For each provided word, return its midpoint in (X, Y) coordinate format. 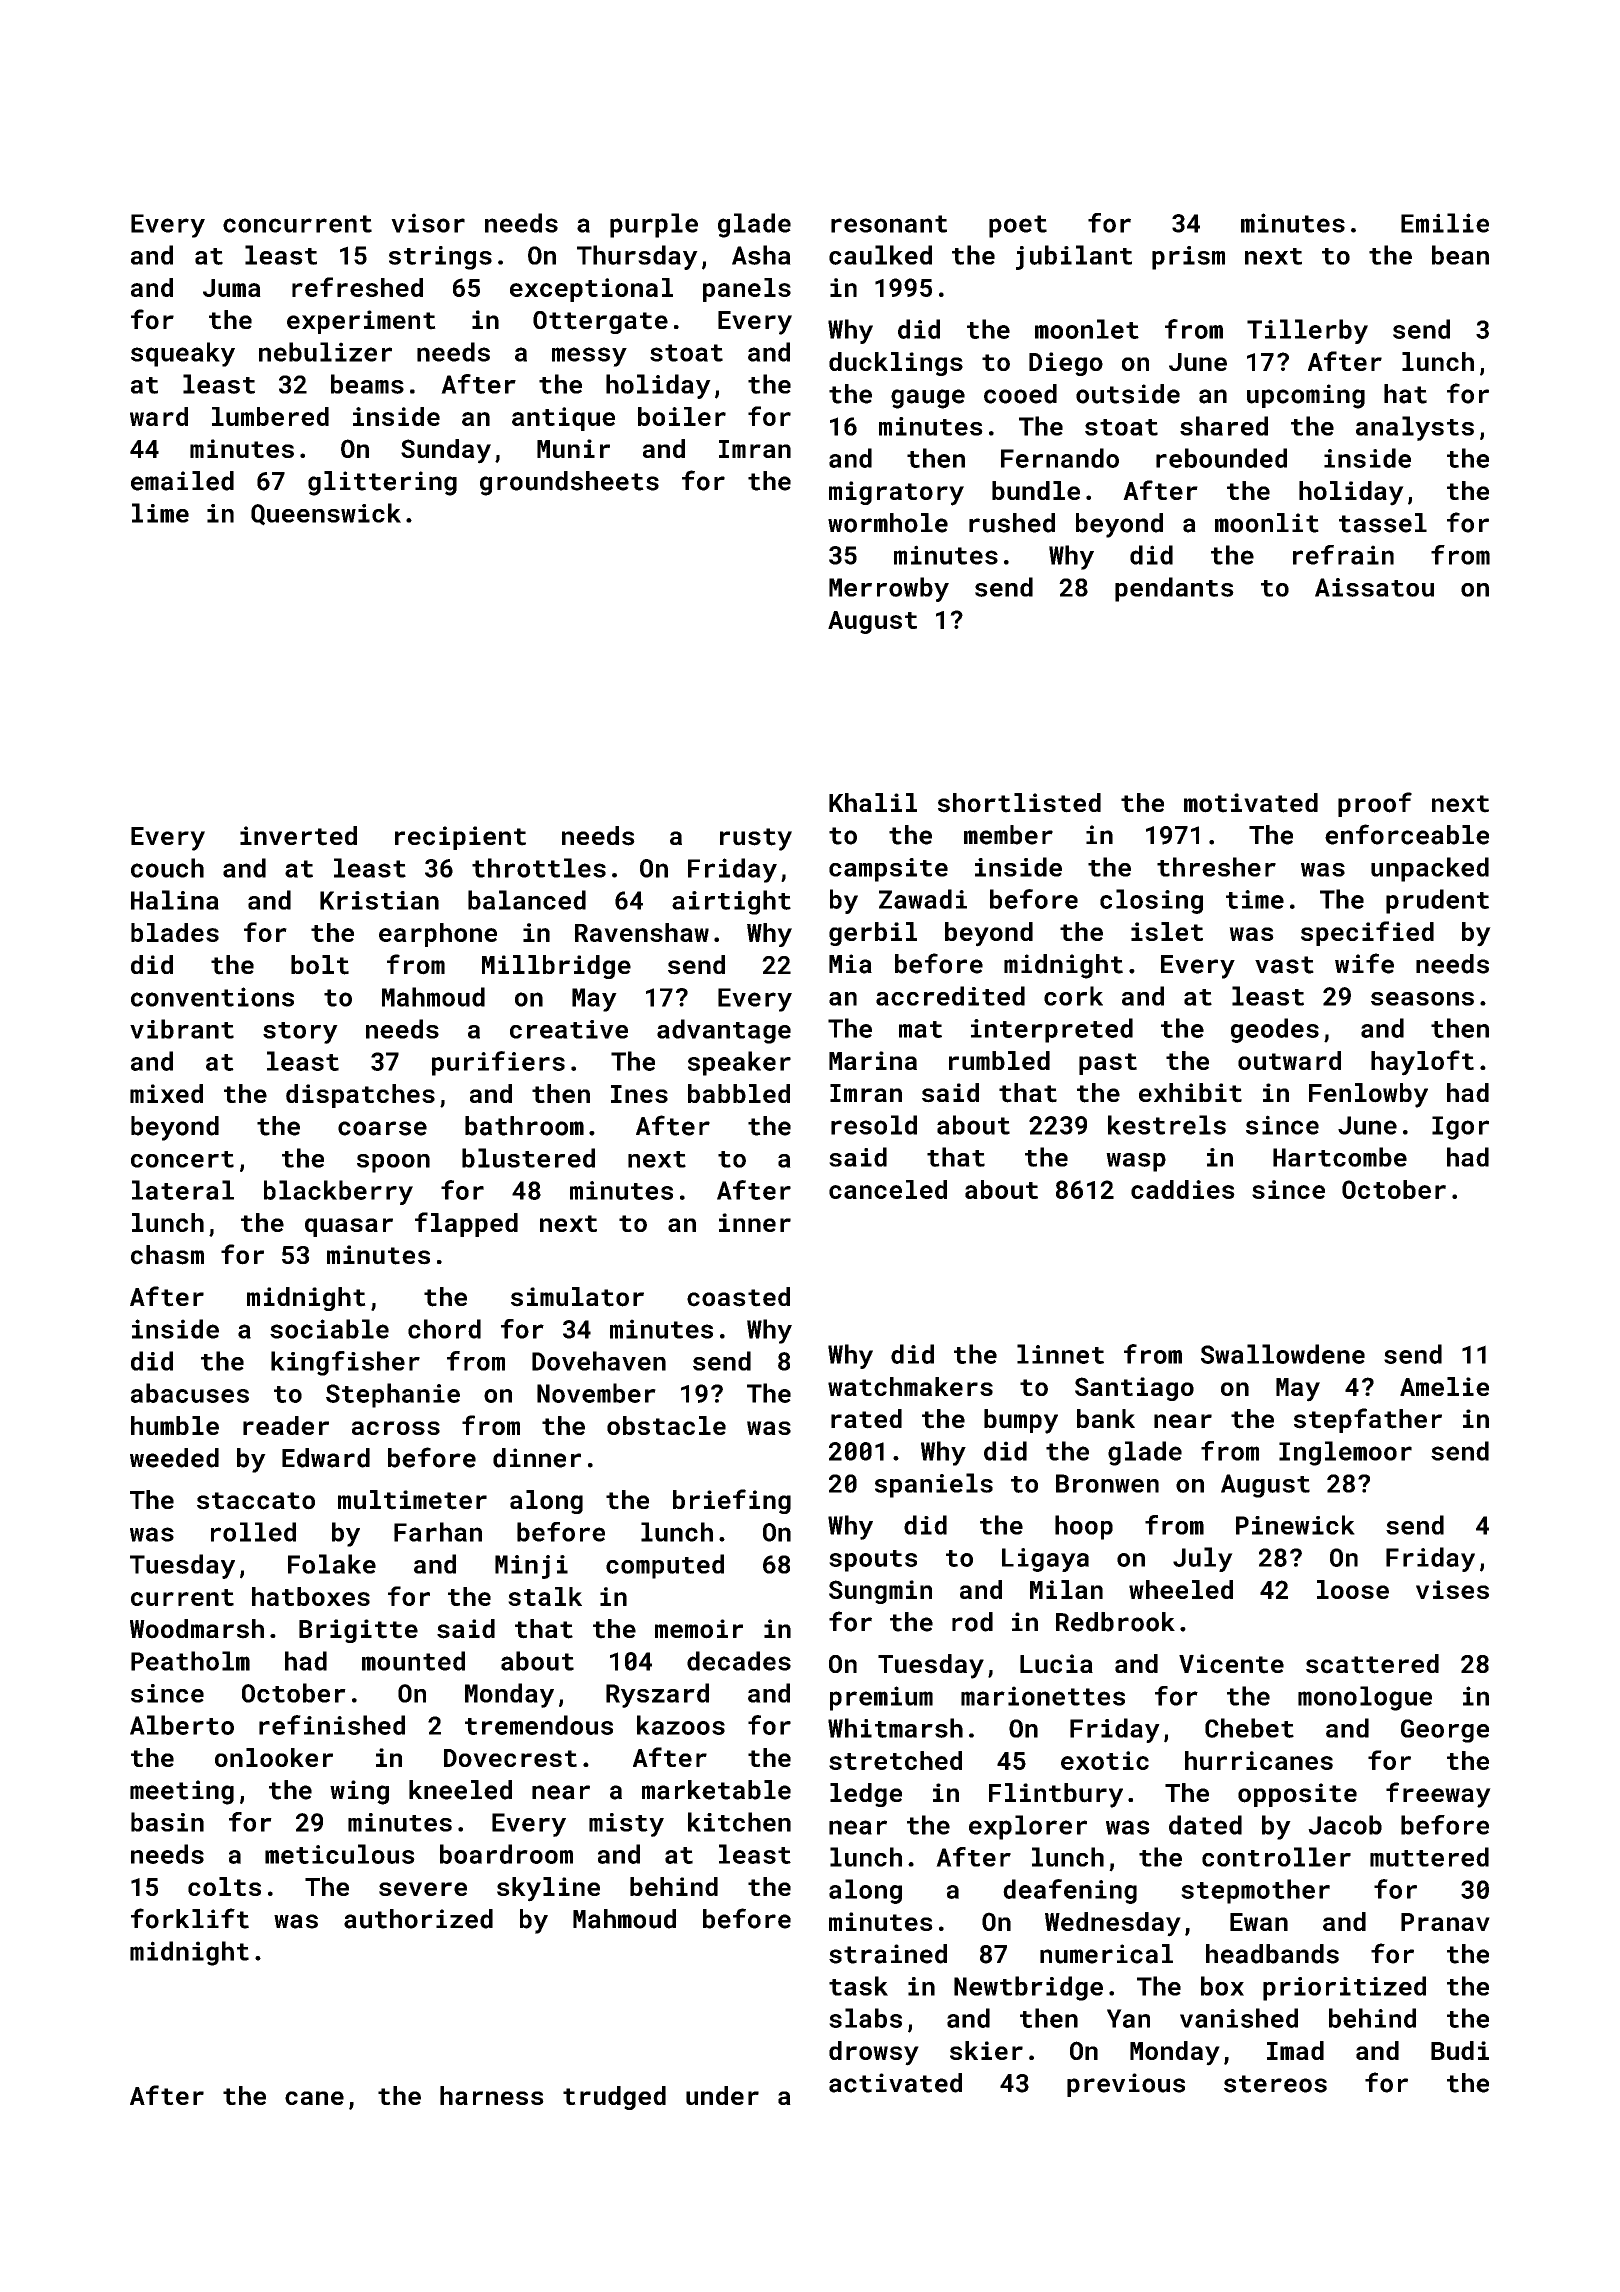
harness (492, 2095)
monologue (1365, 1698)
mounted (413, 1661)
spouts (873, 1561)
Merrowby (889, 589)
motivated (1251, 803)
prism (1188, 258)
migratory (896, 493)
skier (986, 2050)
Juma (232, 288)
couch (167, 868)
